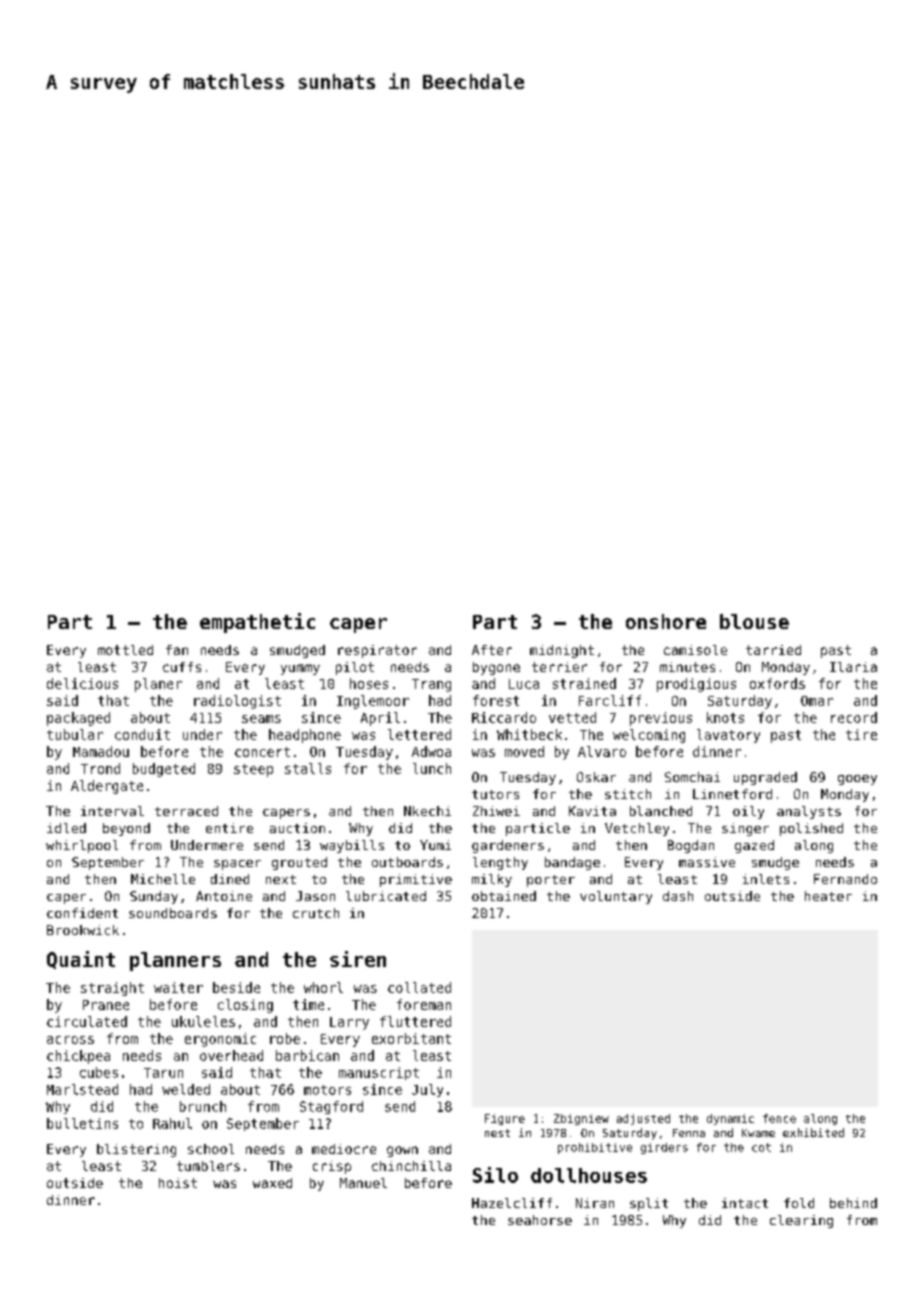  I want to click on exhibited, so click(813, 1132).
